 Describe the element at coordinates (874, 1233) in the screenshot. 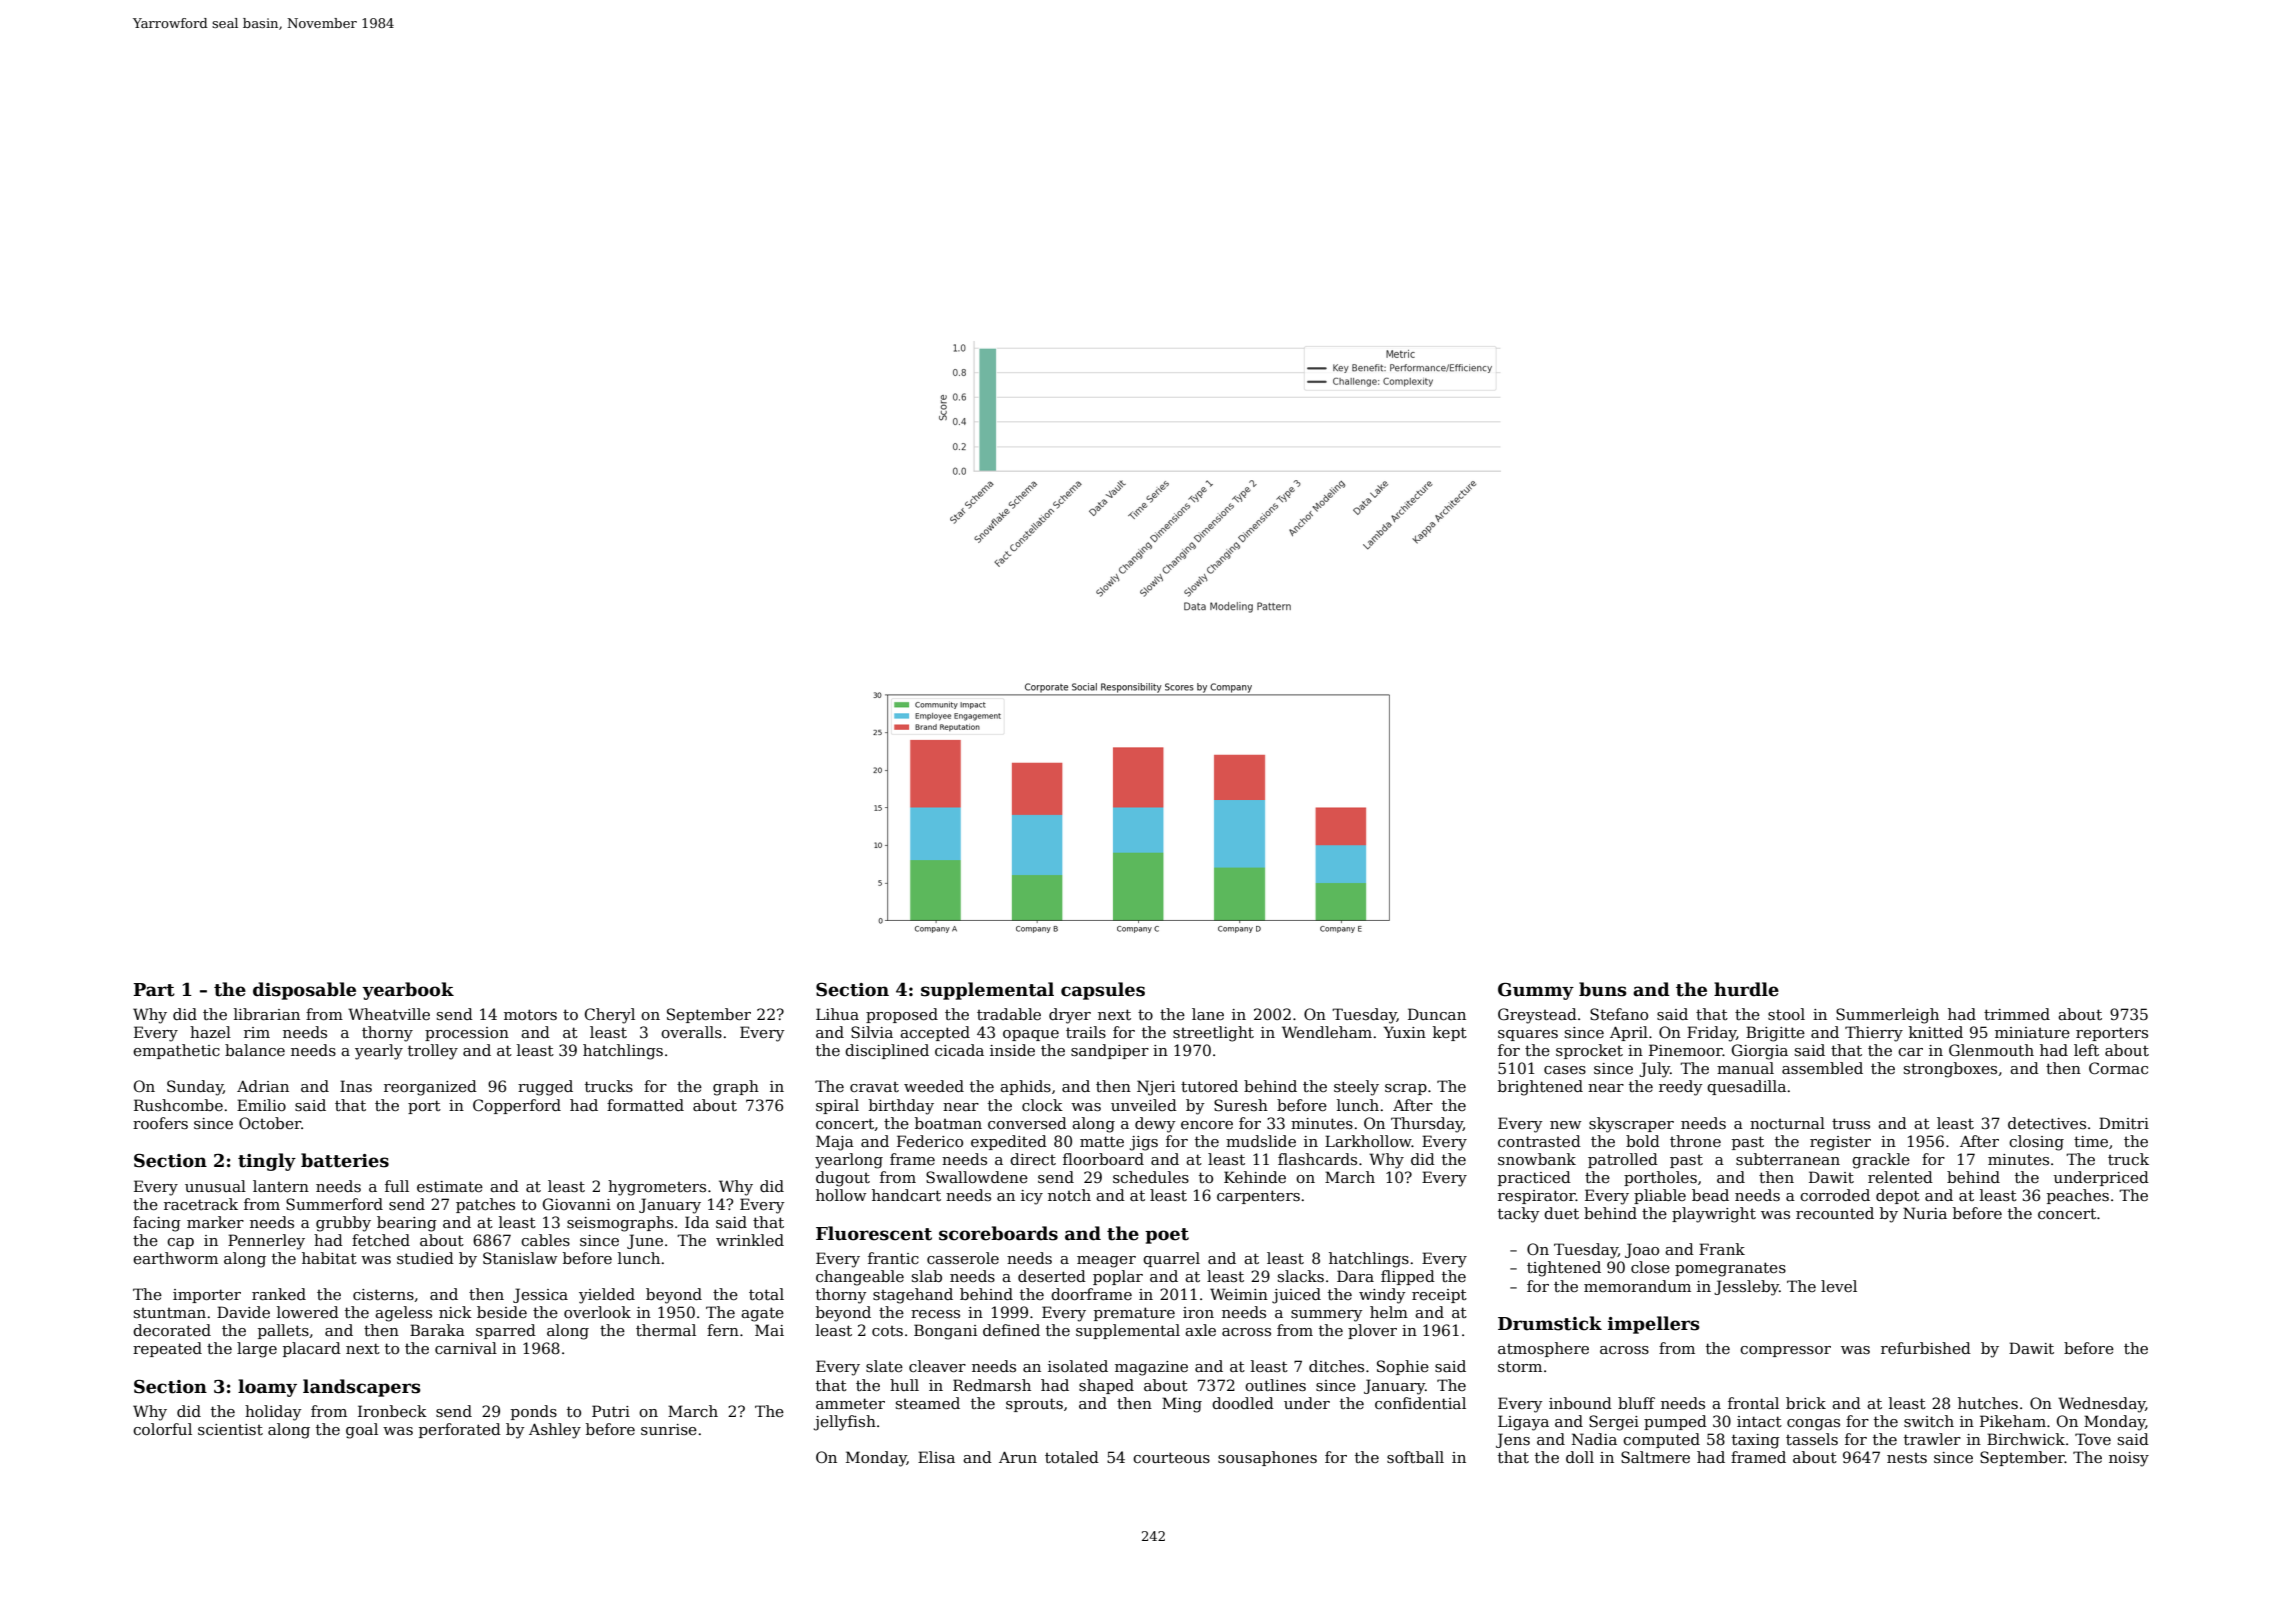

I see `Fluorescent` at that location.
